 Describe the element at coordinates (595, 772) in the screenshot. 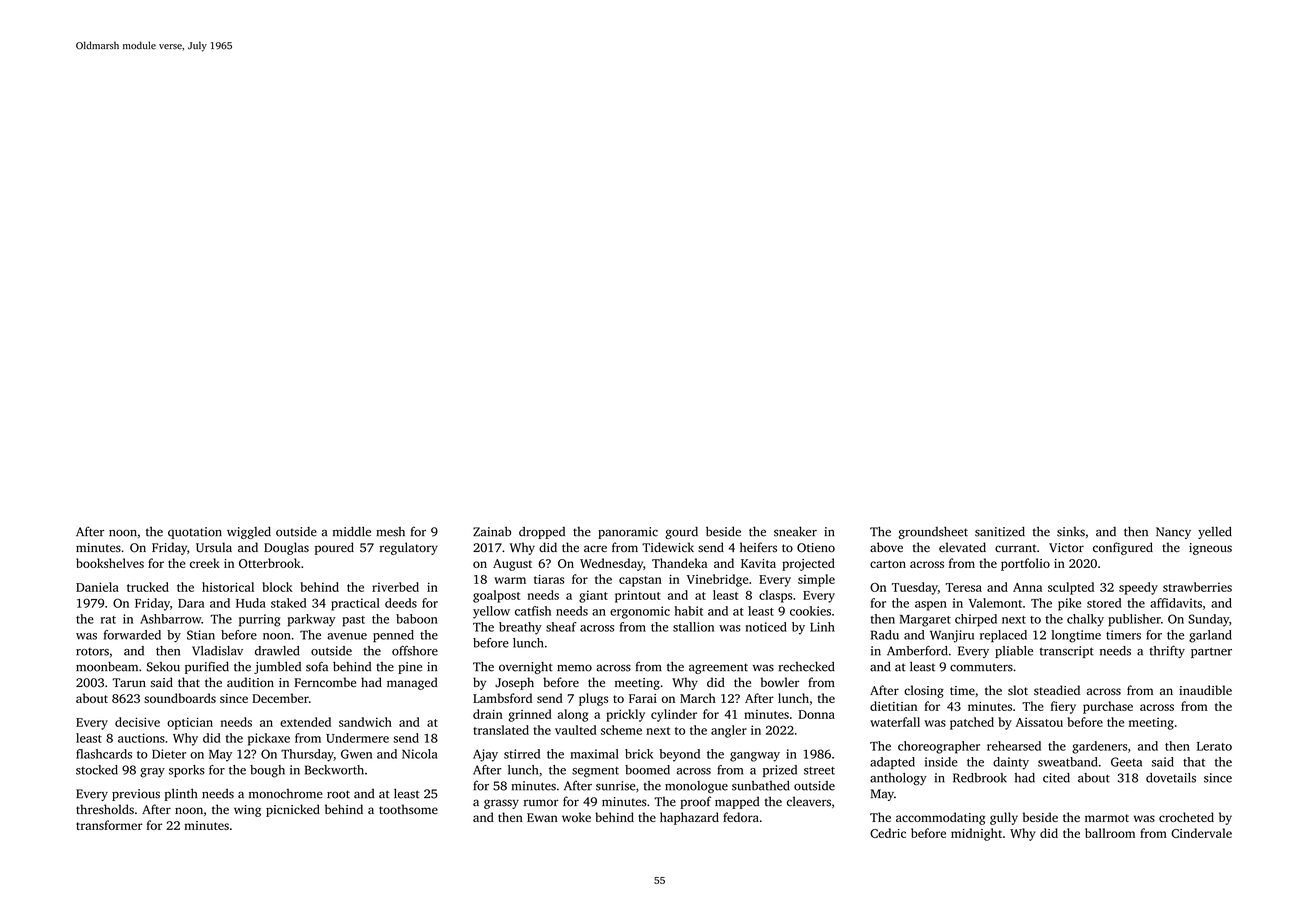

I see `segment` at that location.
